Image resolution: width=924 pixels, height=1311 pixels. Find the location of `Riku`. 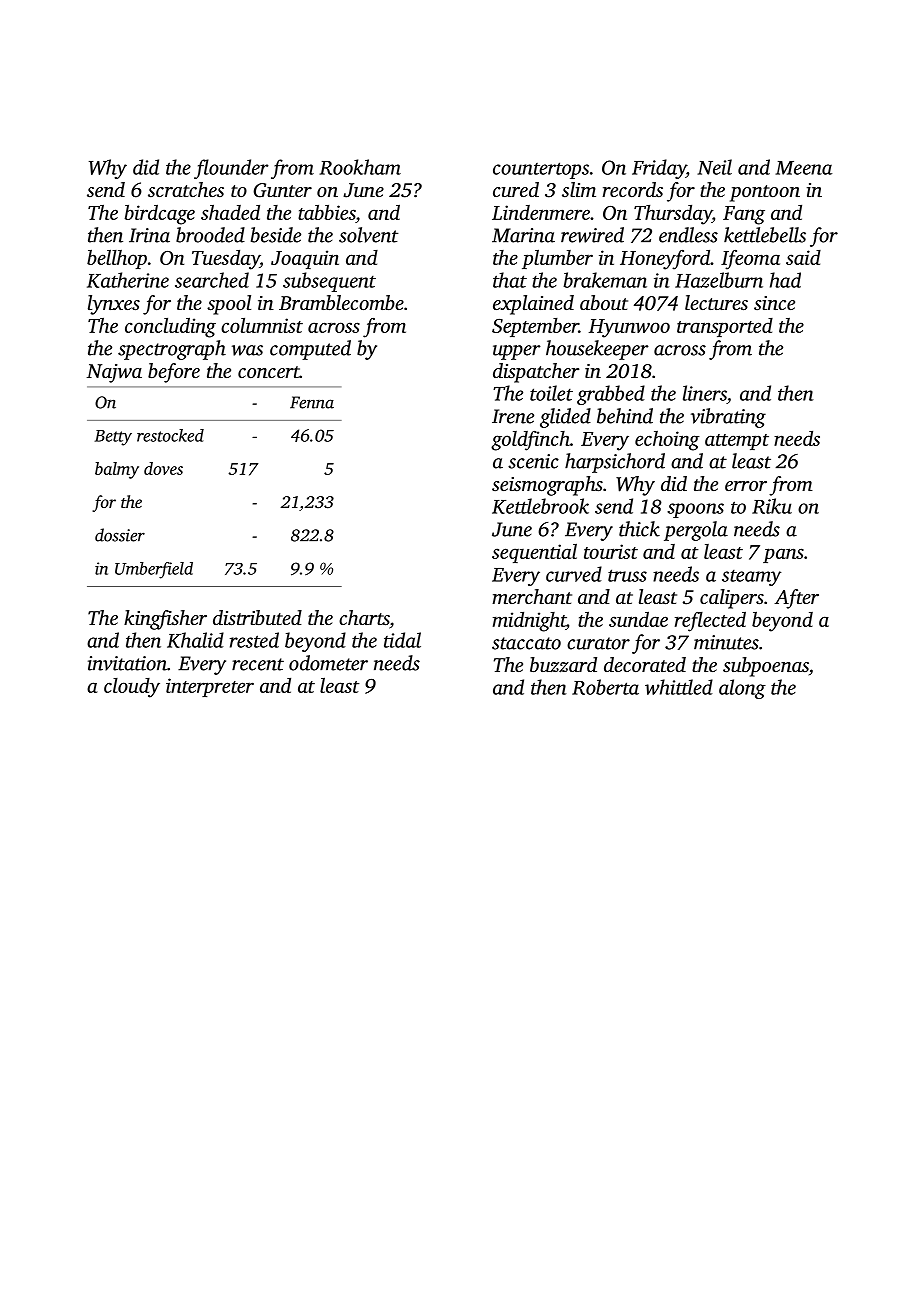

Riku is located at coordinates (772, 506).
